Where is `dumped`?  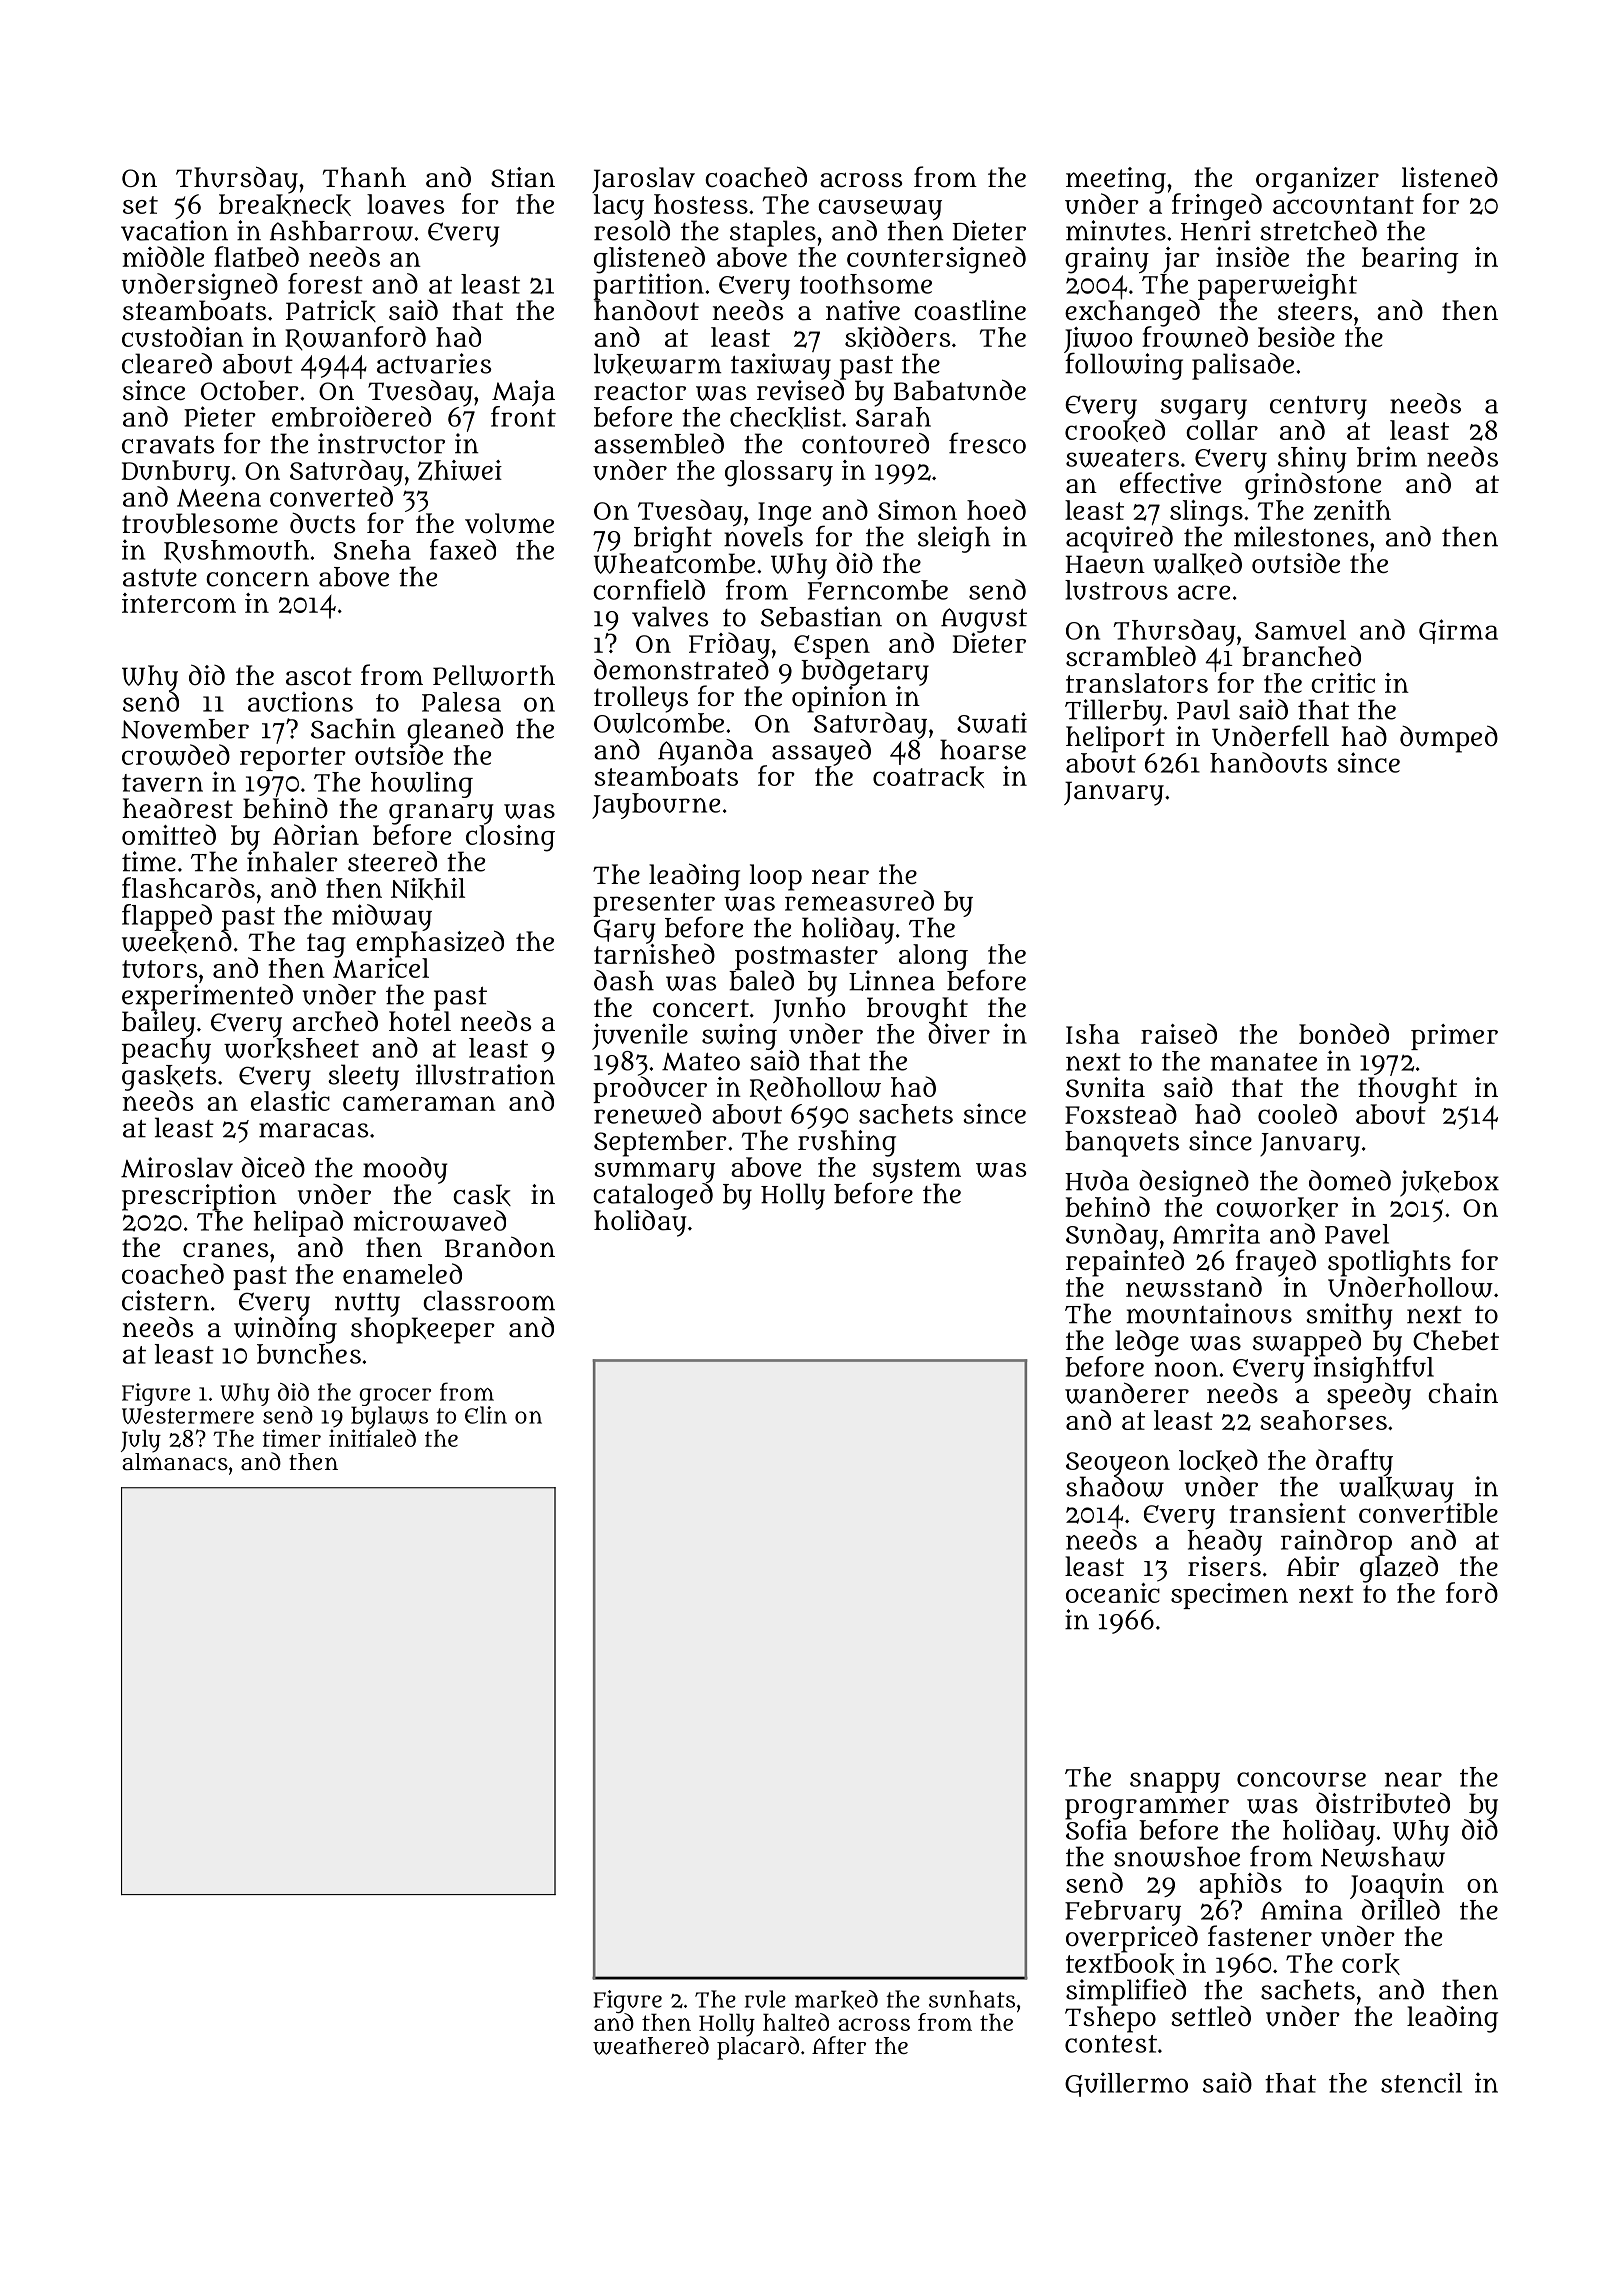 dumped is located at coordinates (1449, 739).
